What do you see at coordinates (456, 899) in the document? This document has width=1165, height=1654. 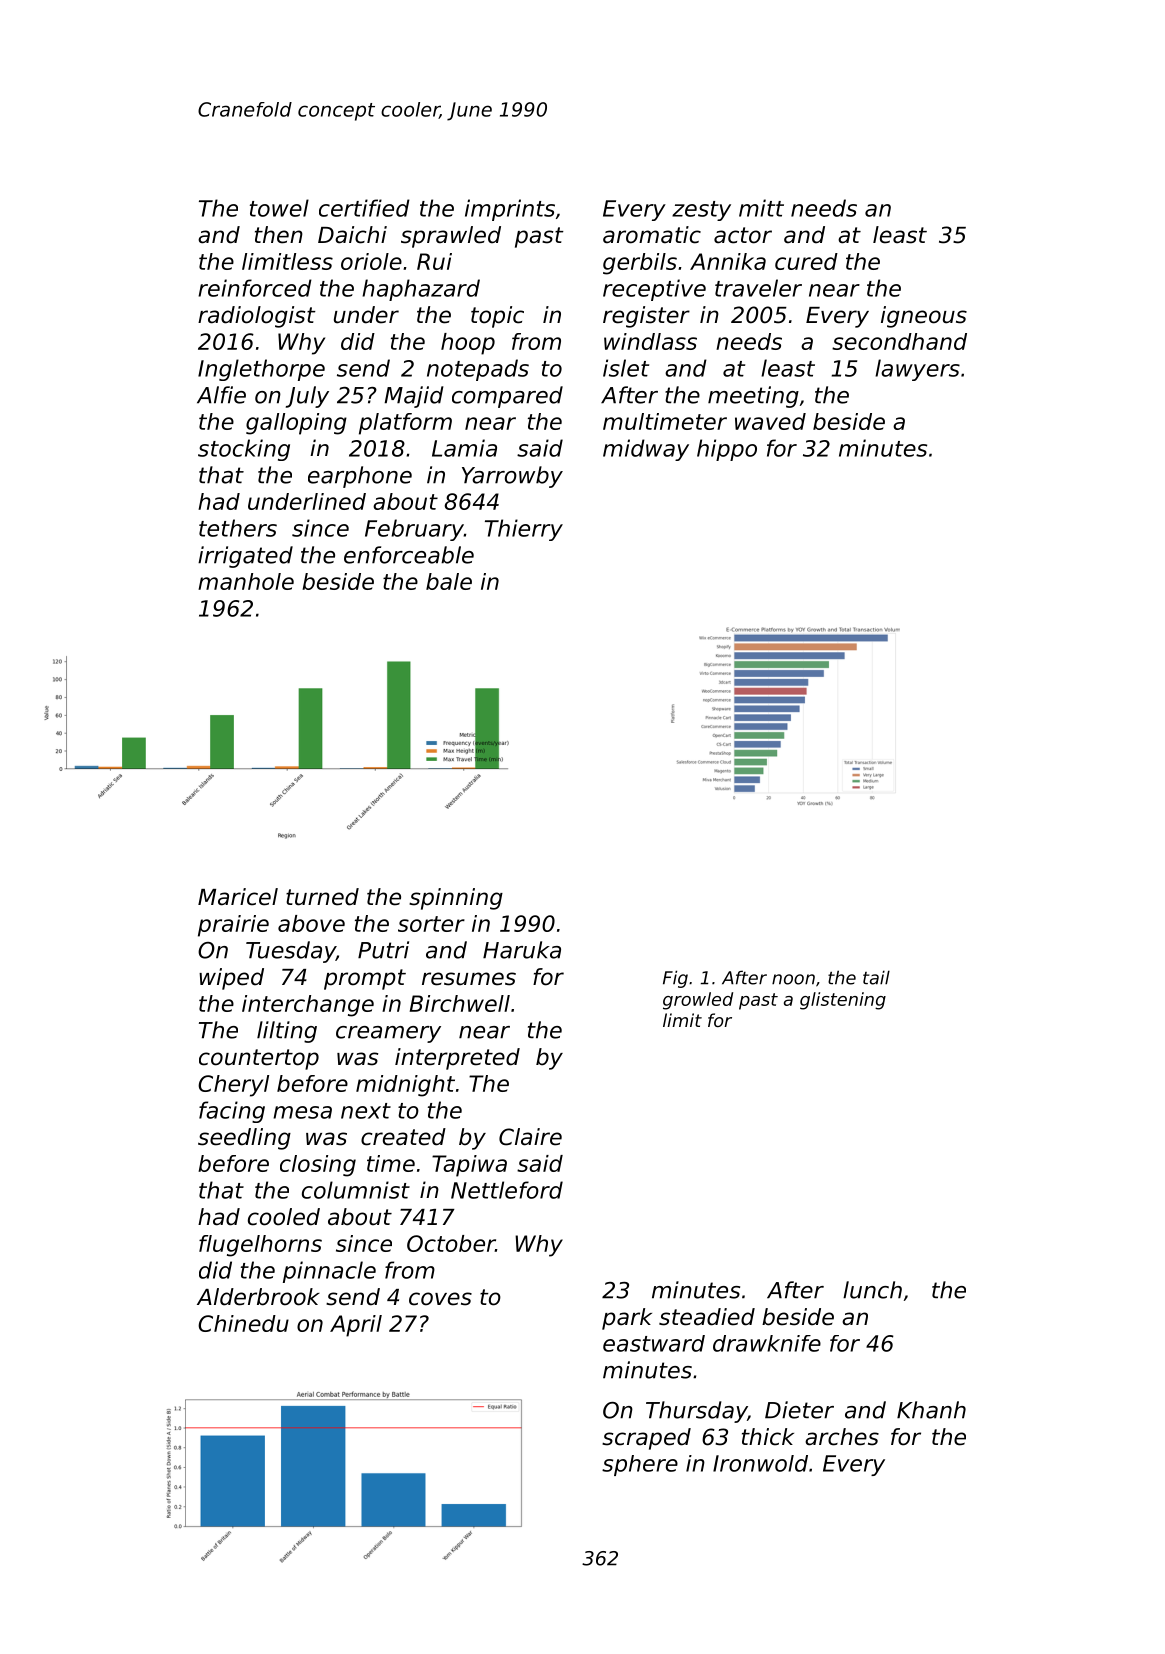 I see `spinning` at bounding box center [456, 899].
